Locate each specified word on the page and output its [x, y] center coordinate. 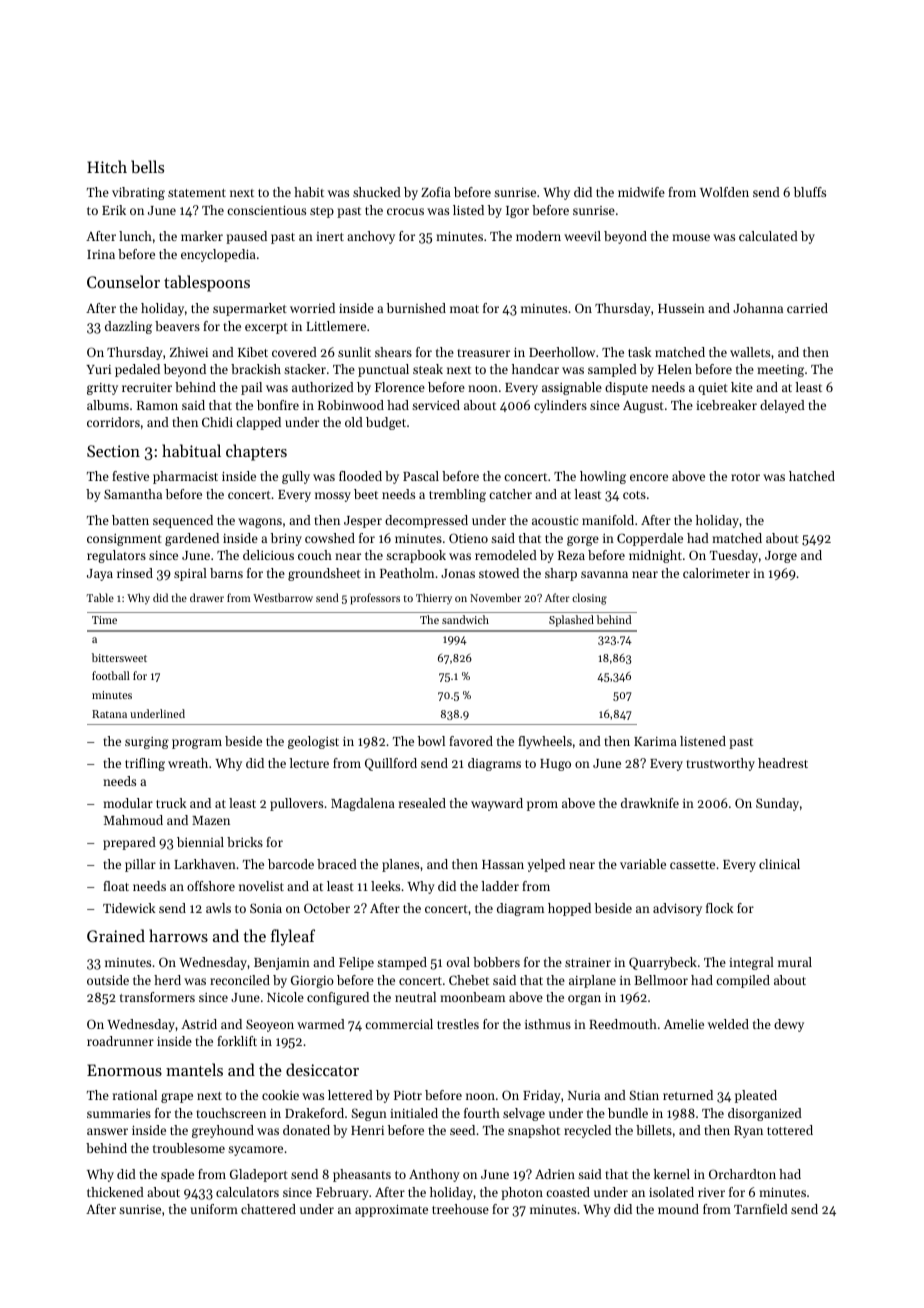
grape [177, 1098]
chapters [256, 452]
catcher [510, 494]
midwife [641, 192]
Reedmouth [623, 1024]
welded [728, 1024]
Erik [114, 210]
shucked [377, 192]
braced [337, 864]
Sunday [777, 804]
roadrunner [120, 1041]
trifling [145, 764]
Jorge [781, 557]
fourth [482, 1113]
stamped [402, 963]
